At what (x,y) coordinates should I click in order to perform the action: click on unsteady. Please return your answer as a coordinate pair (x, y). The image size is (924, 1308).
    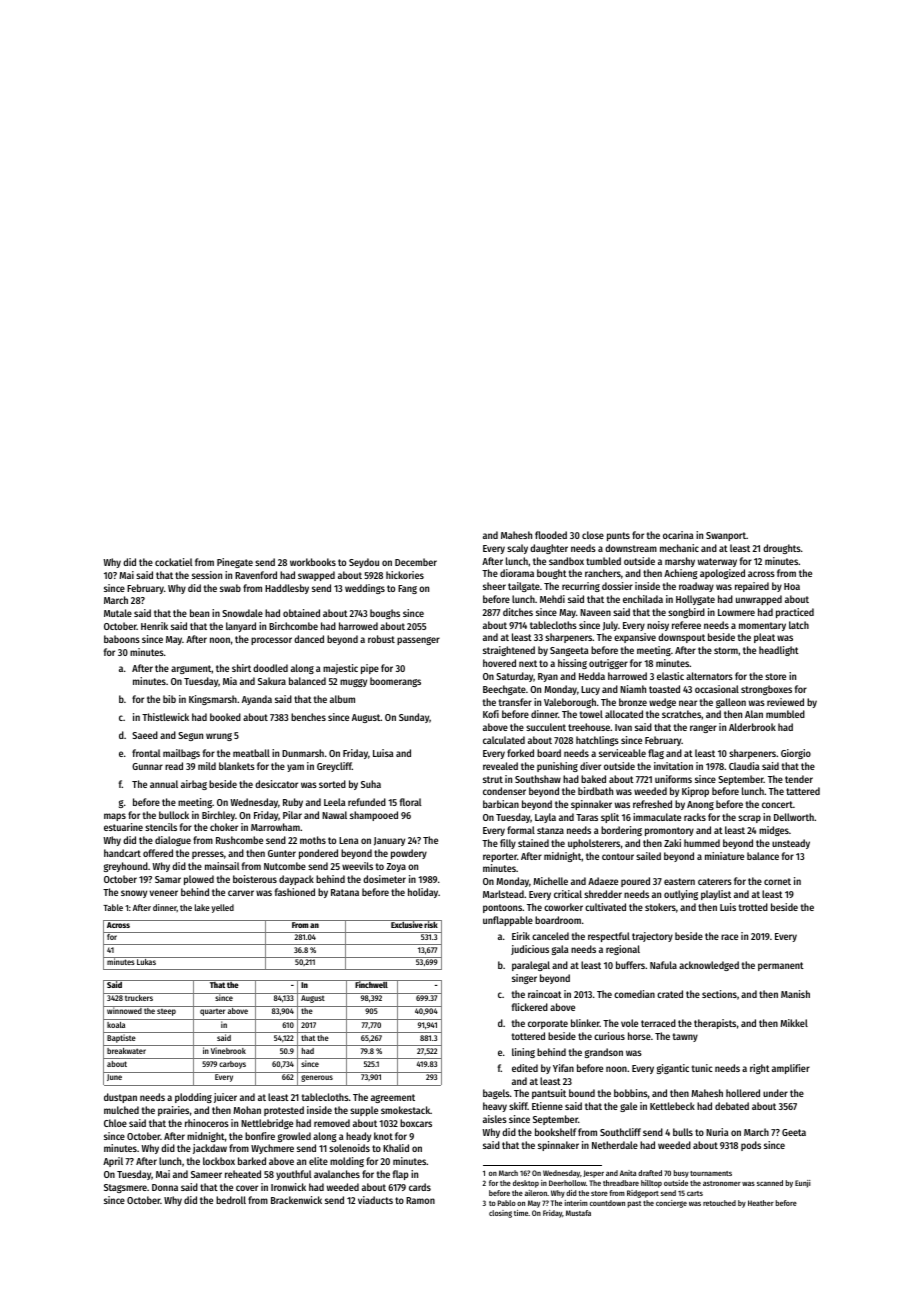
    Looking at the image, I should click on (791, 844).
